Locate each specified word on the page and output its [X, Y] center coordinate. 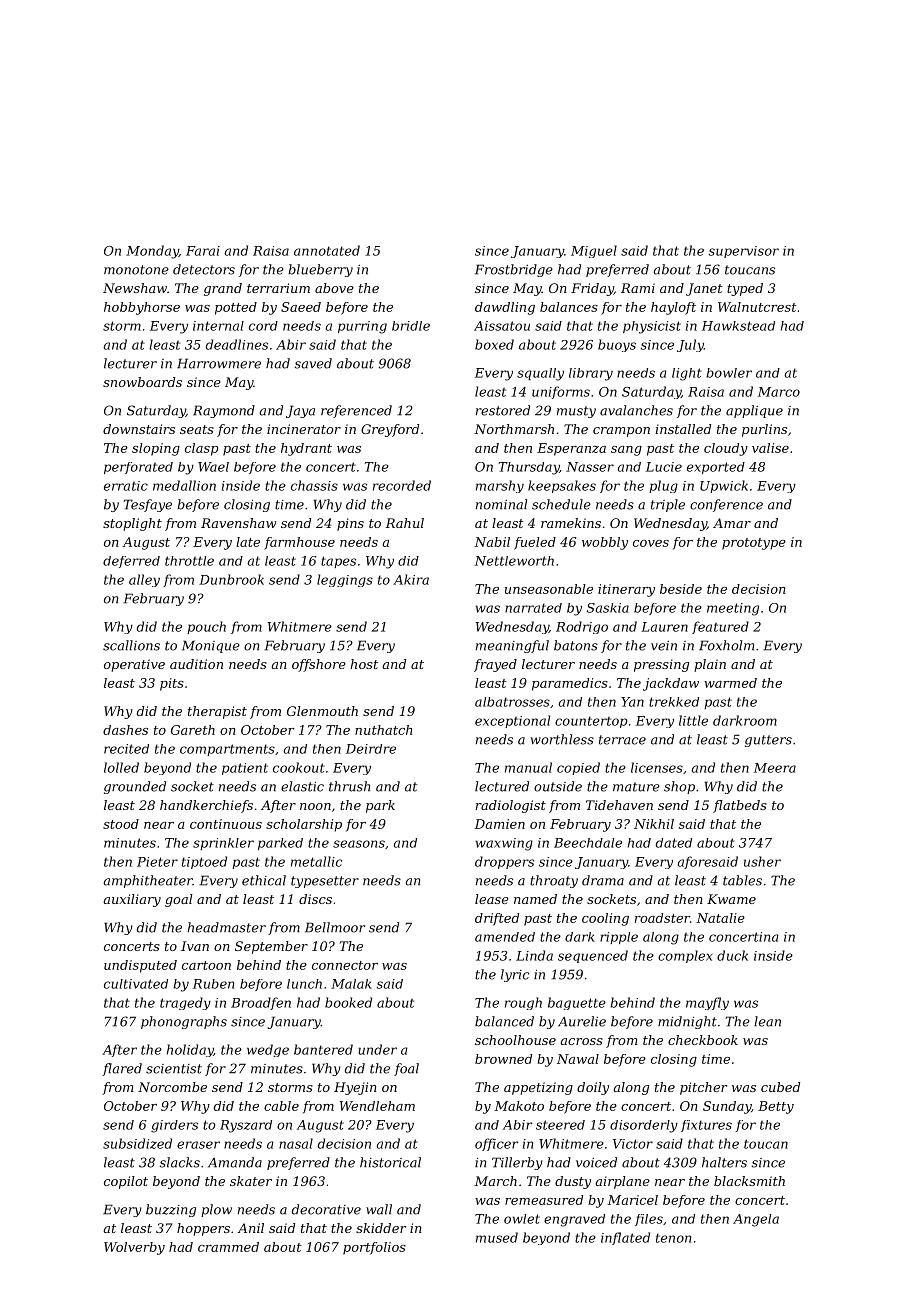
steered [560, 1125]
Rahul [404, 523]
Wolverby [134, 1248]
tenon [673, 1238]
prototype [754, 544]
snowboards [142, 382]
